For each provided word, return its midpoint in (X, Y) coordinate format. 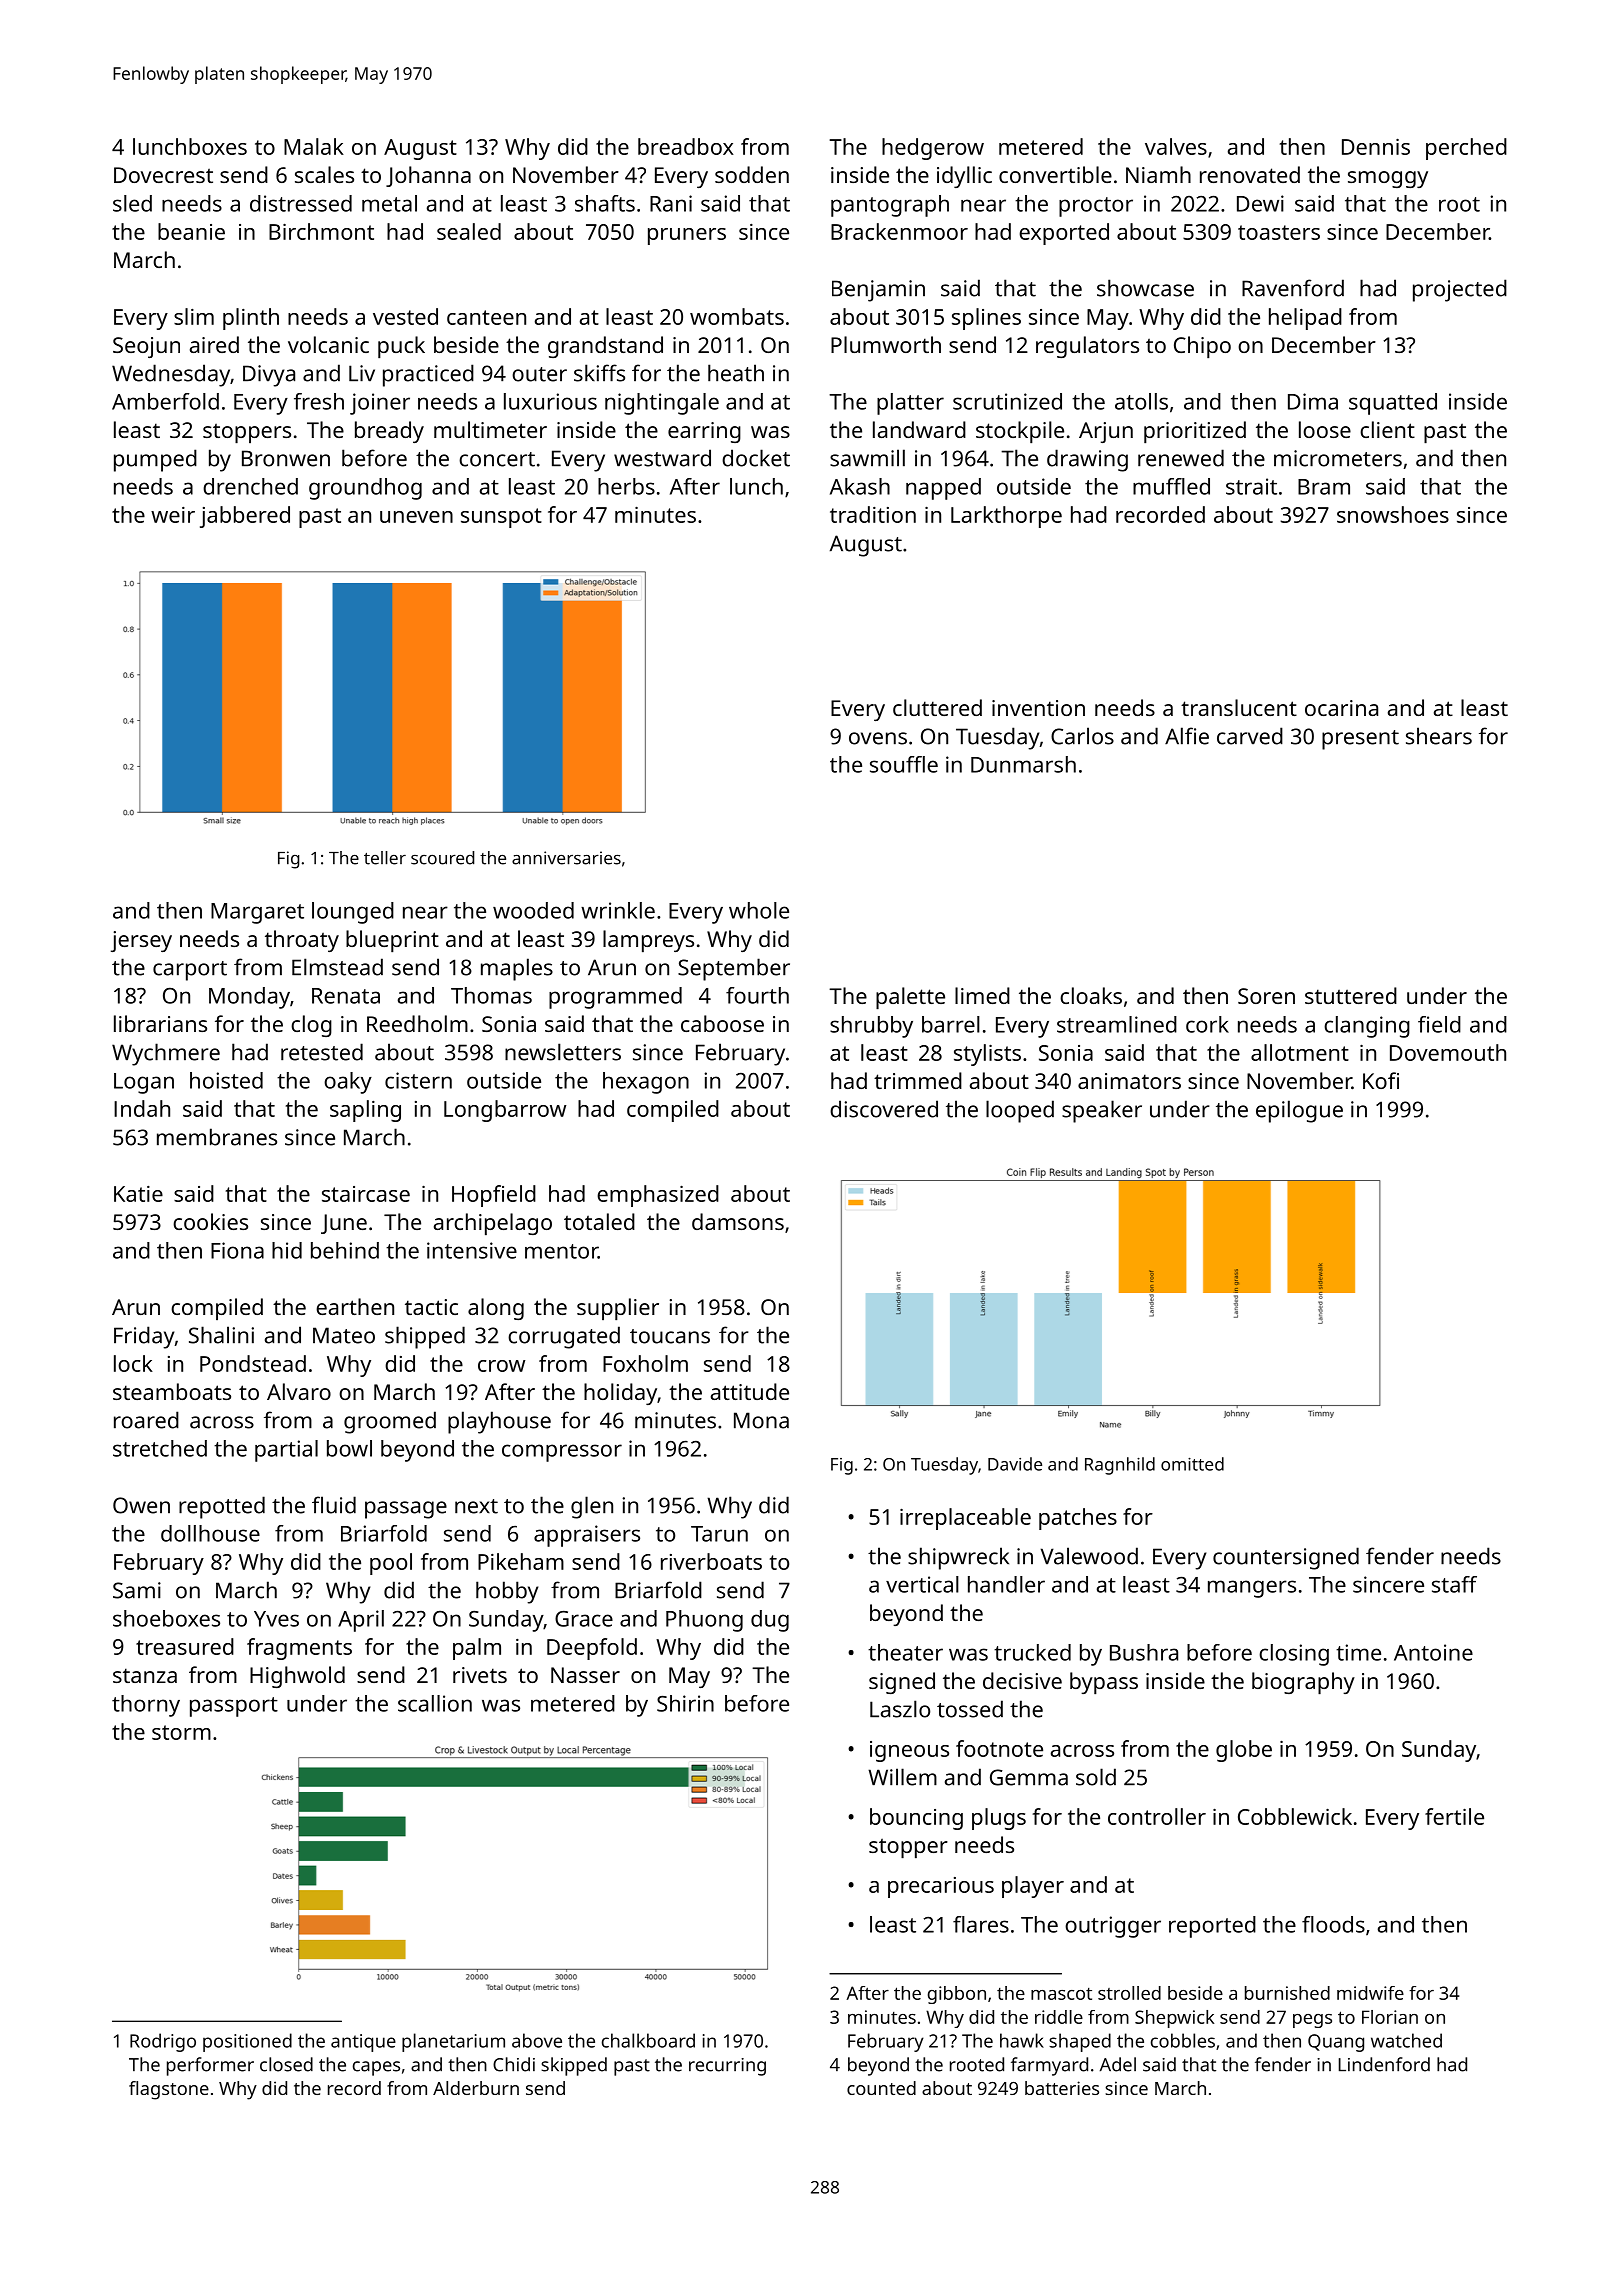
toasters (1279, 232)
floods (1333, 1924)
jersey (141, 941)
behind (345, 1250)
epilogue (1299, 1111)
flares (981, 1924)
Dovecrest (163, 175)
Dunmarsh (1023, 764)
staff (1454, 1584)
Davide (1015, 1464)
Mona (761, 1420)
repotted (222, 1507)
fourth (757, 995)
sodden (752, 174)
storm (181, 1732)
